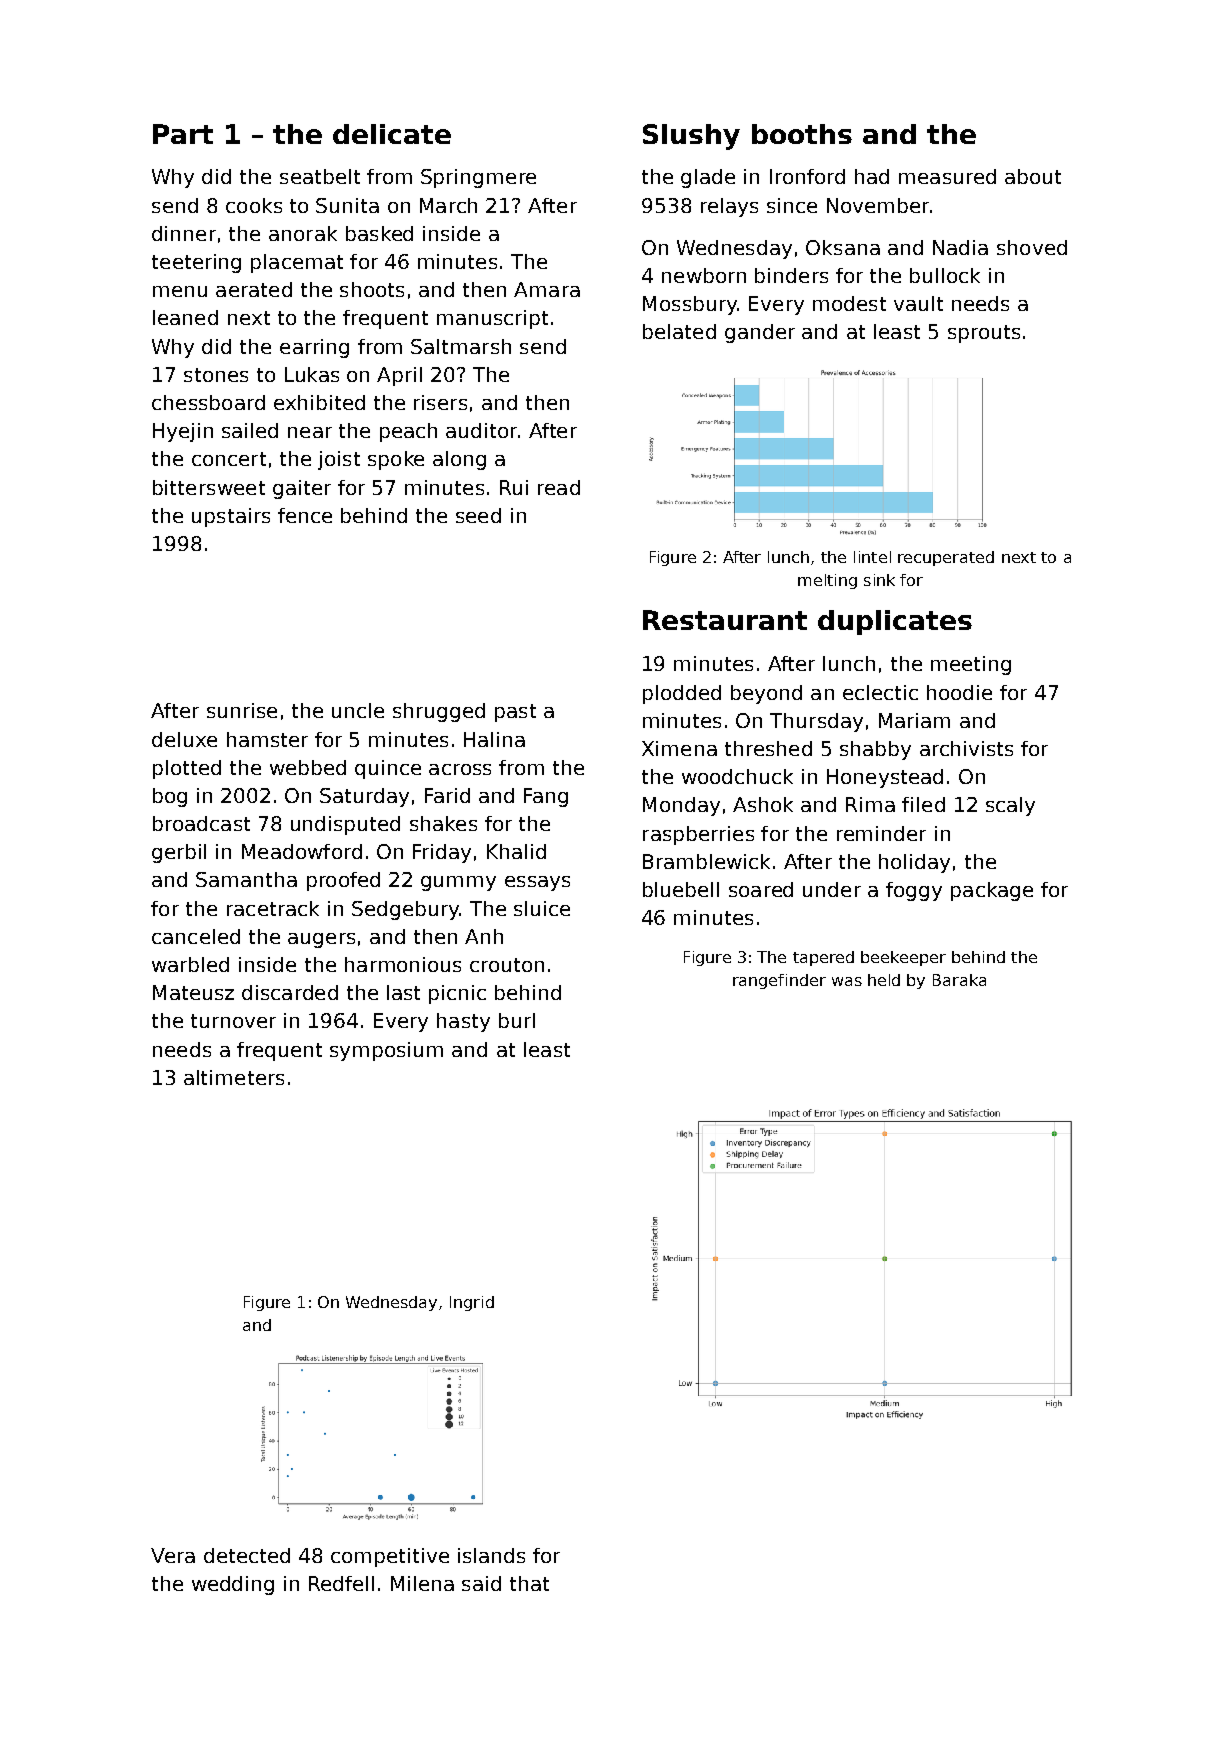 The width and height of the screenshot is (1230, 1739). I want to click on delicate, so click(392, 134).
